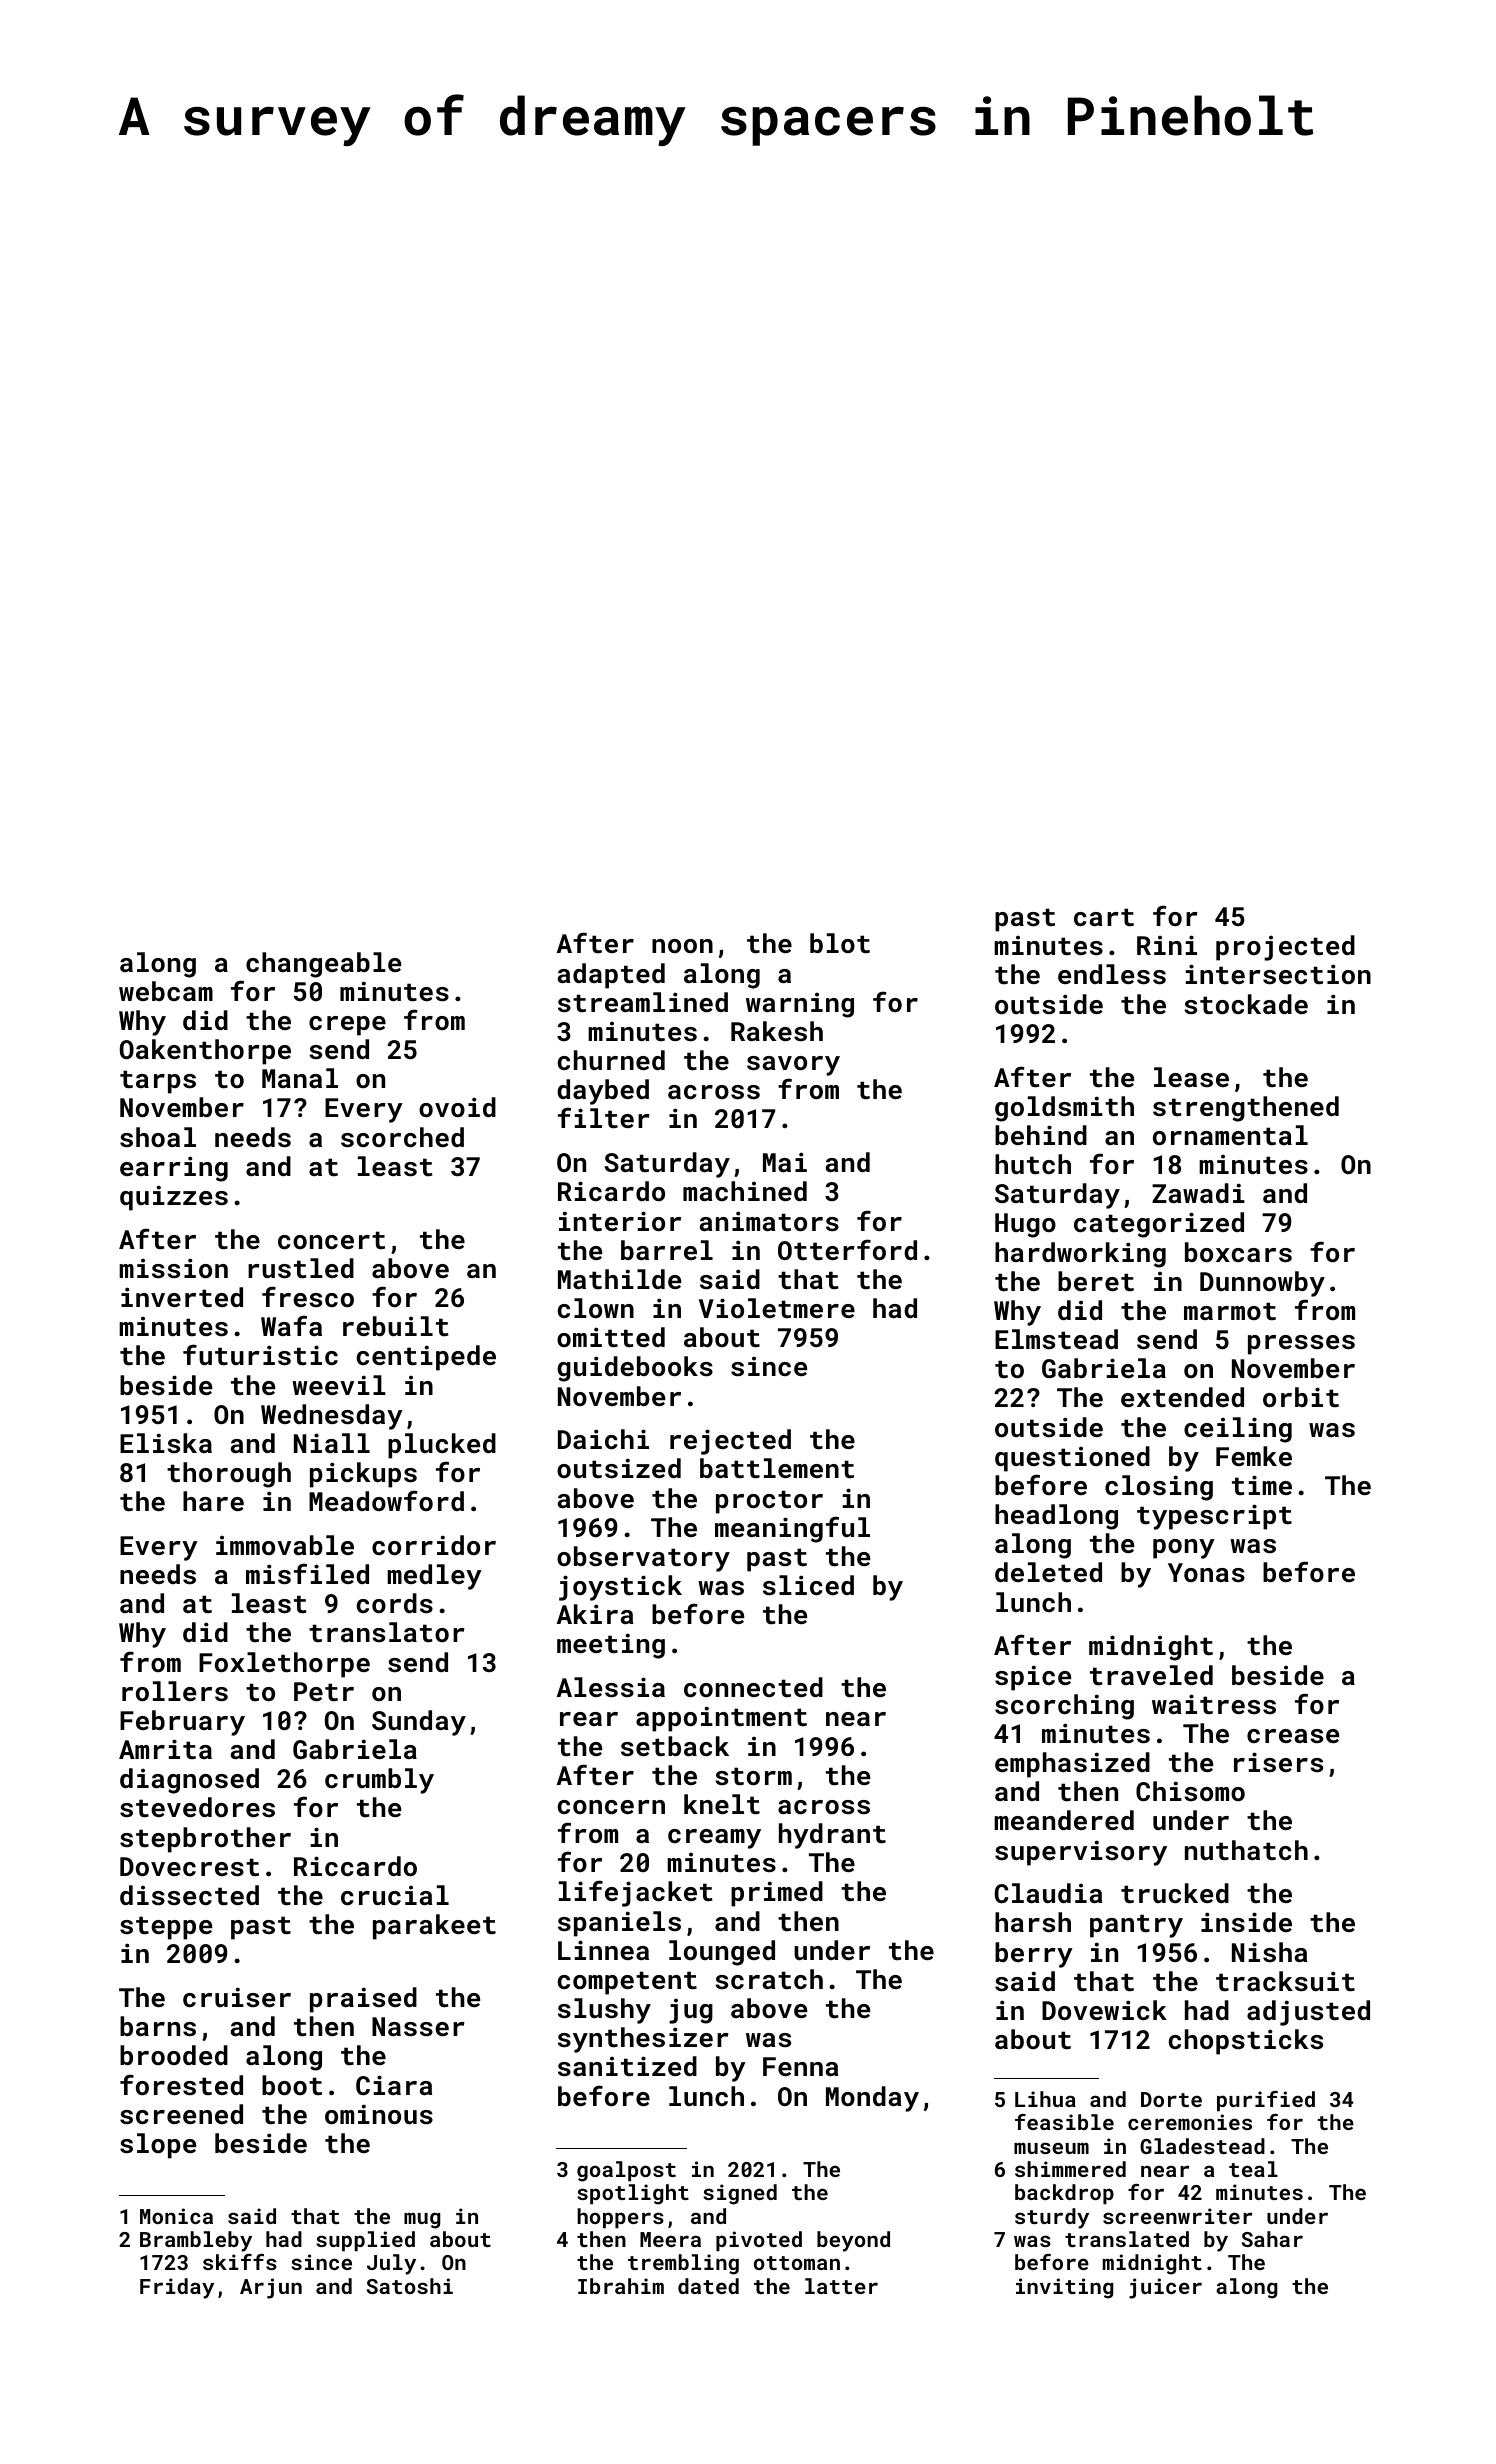  I want to click on lounged, so click(722, 1953).
